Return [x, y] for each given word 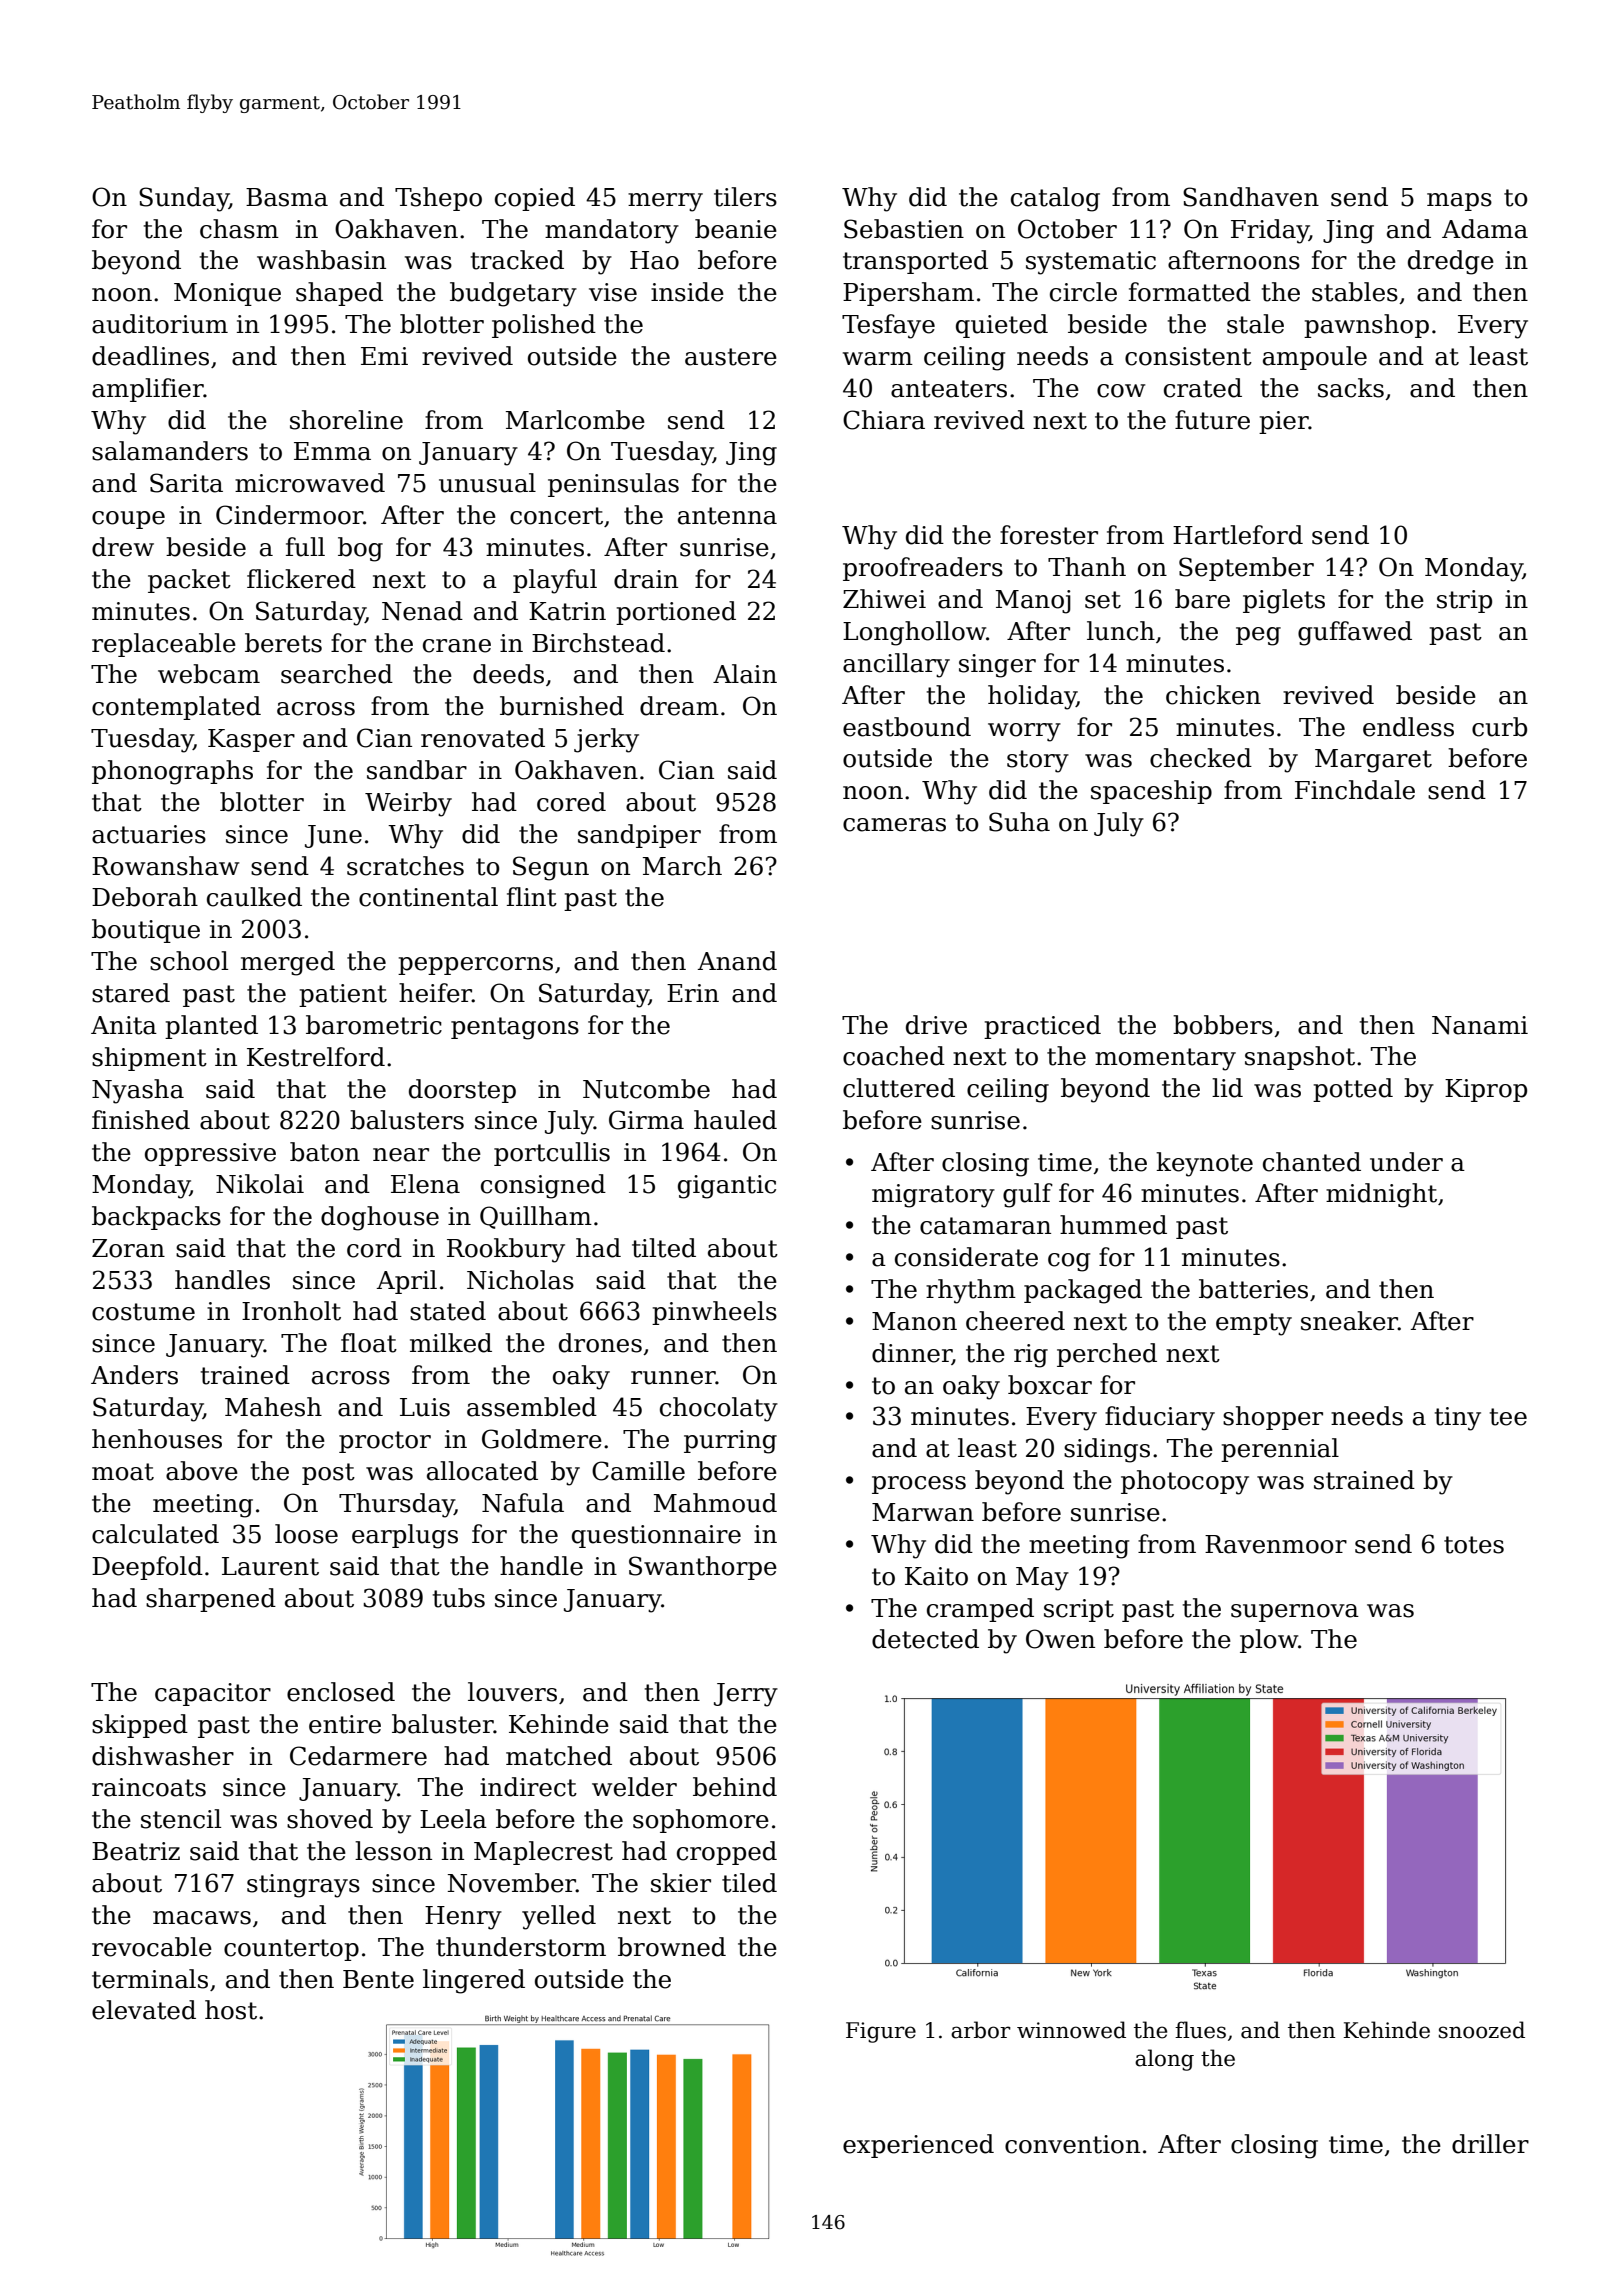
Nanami [1480, 1025]
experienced [918, 2146]
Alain [745, 674]
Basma [287, 197]
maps [1459, 202]
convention [1072, 2144]
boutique [146, 931]
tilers [745, 197]
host [231, 2010]
